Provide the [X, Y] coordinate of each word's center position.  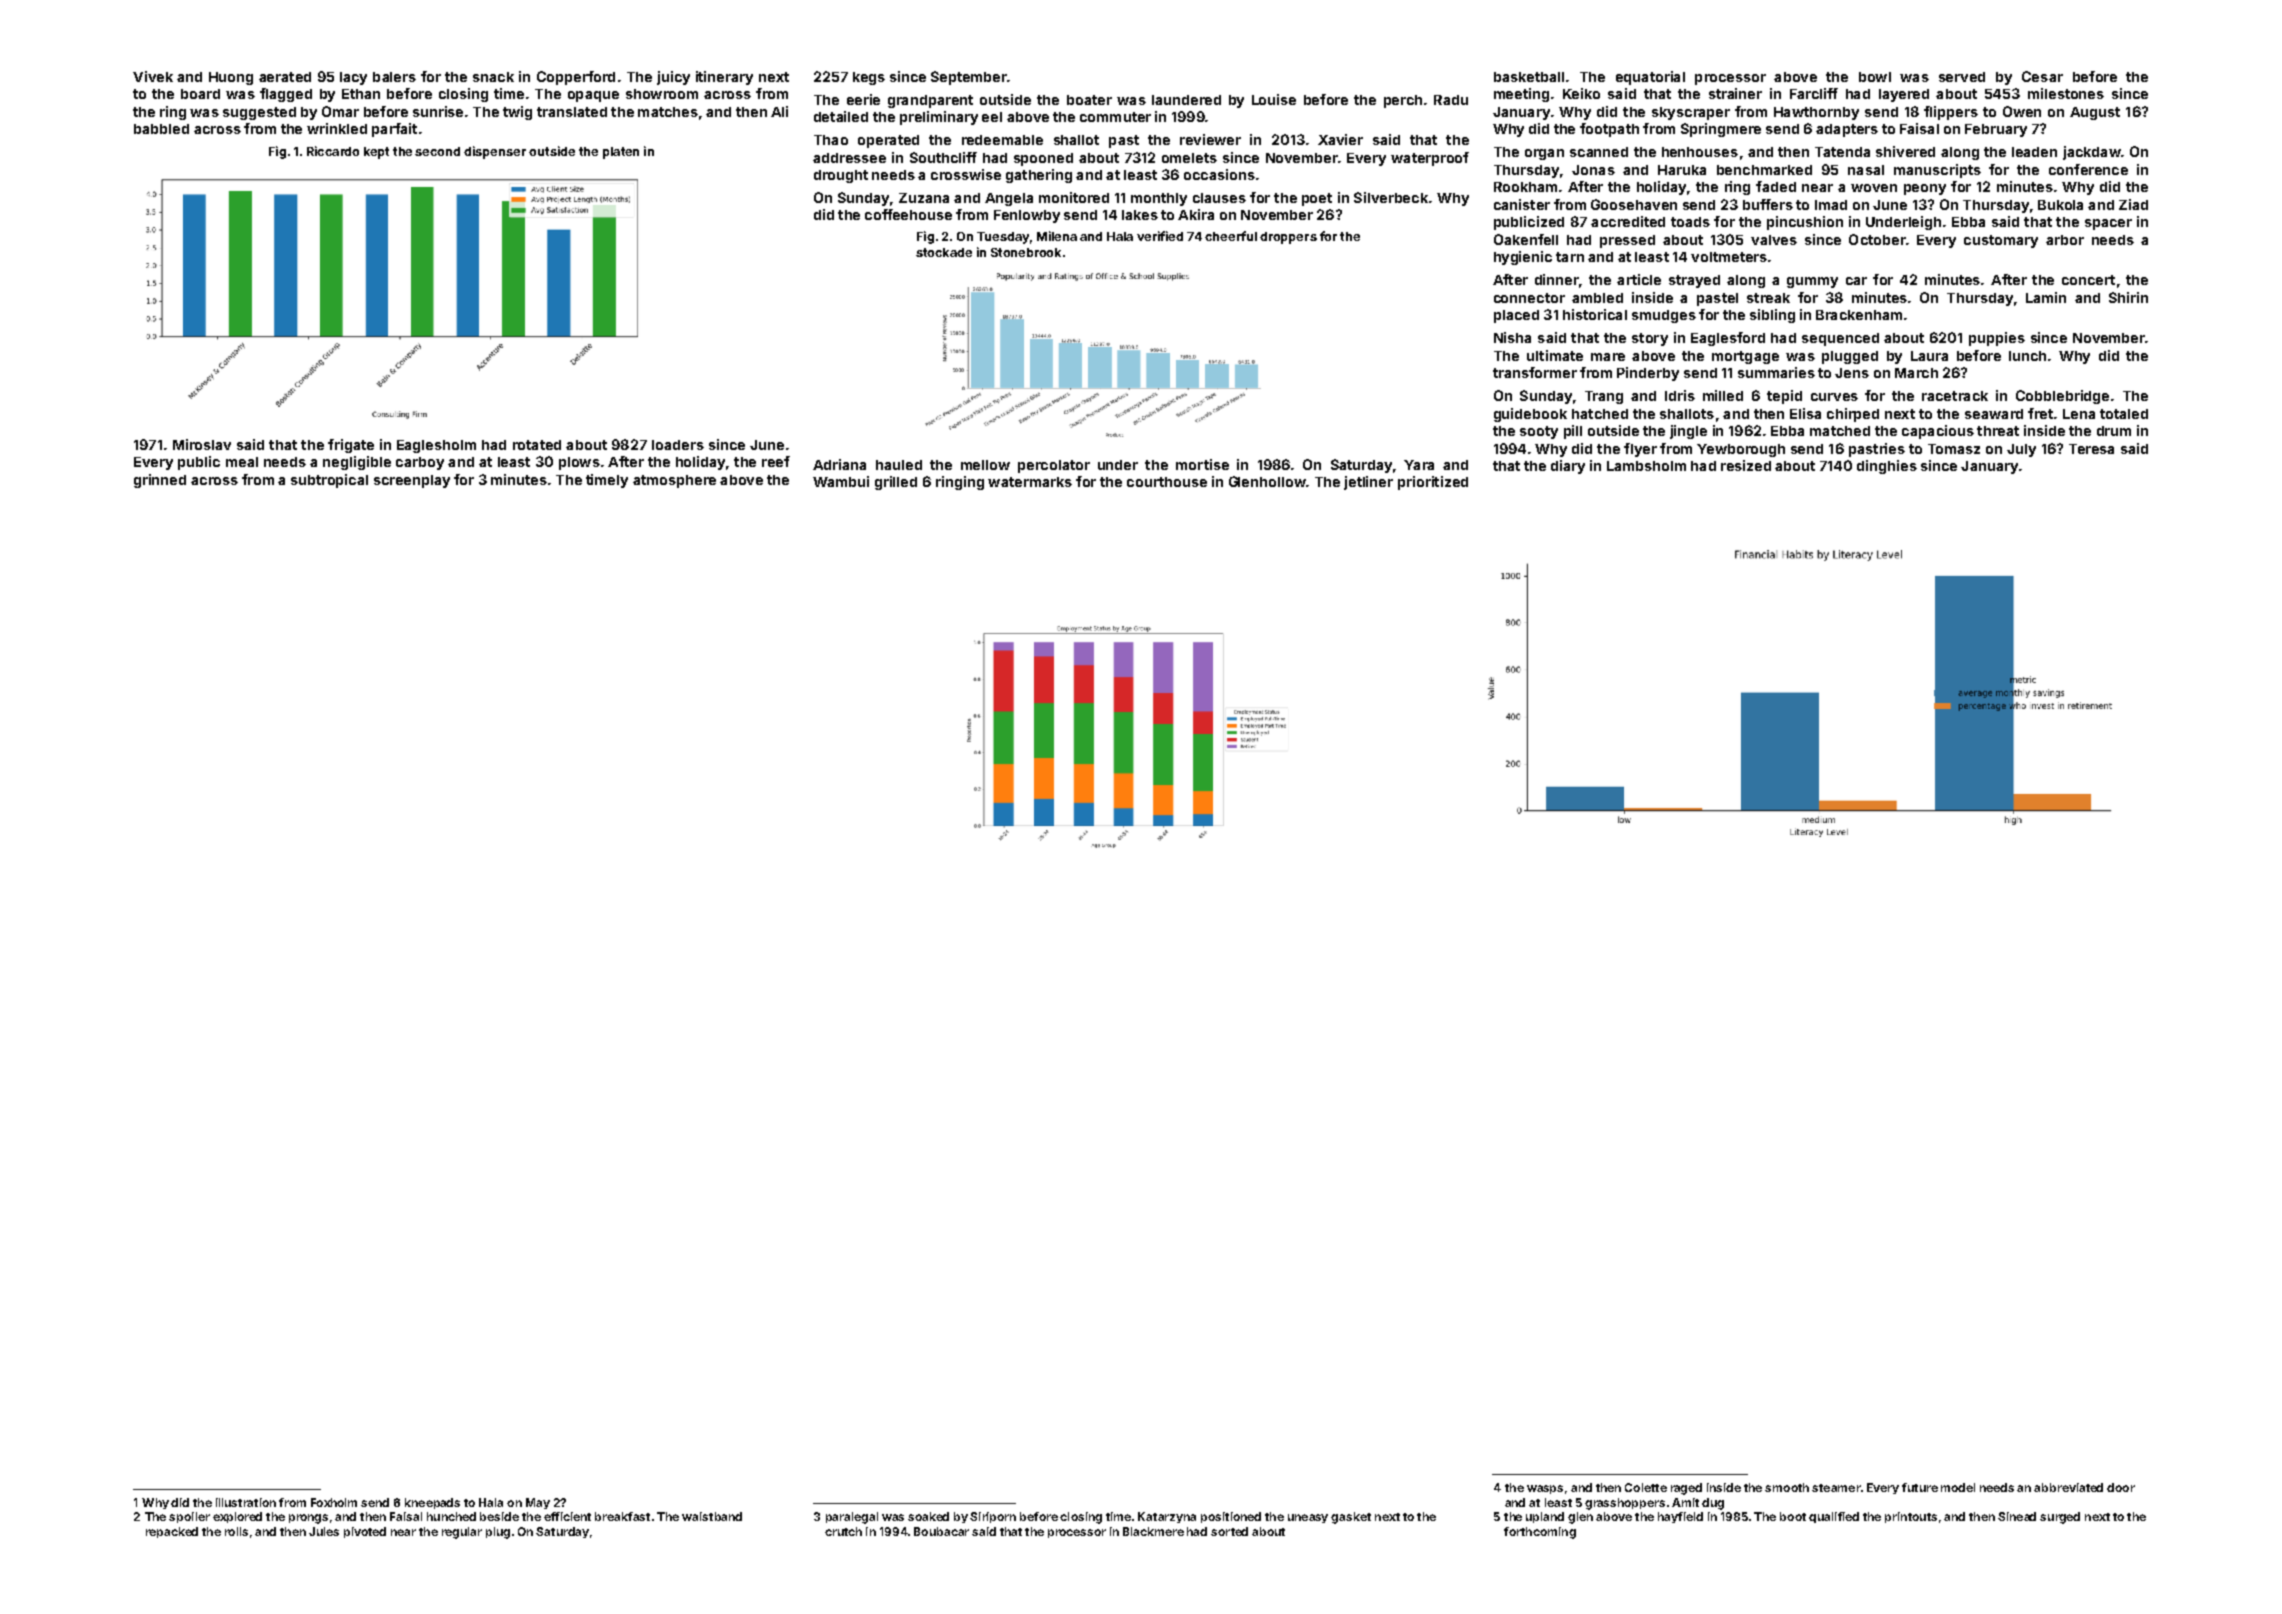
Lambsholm [1646, 466]
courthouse [1167, 482]
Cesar [2042, 76]
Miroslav [202, 444]
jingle [1688, 432]
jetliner [1368, 483]
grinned [160, 481]
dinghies [1887, 467]
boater [1089, 100]
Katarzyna [1167, 1517]
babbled [161, 129]
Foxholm [334, 1502]
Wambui [841, 481]
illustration [246, 1502]
